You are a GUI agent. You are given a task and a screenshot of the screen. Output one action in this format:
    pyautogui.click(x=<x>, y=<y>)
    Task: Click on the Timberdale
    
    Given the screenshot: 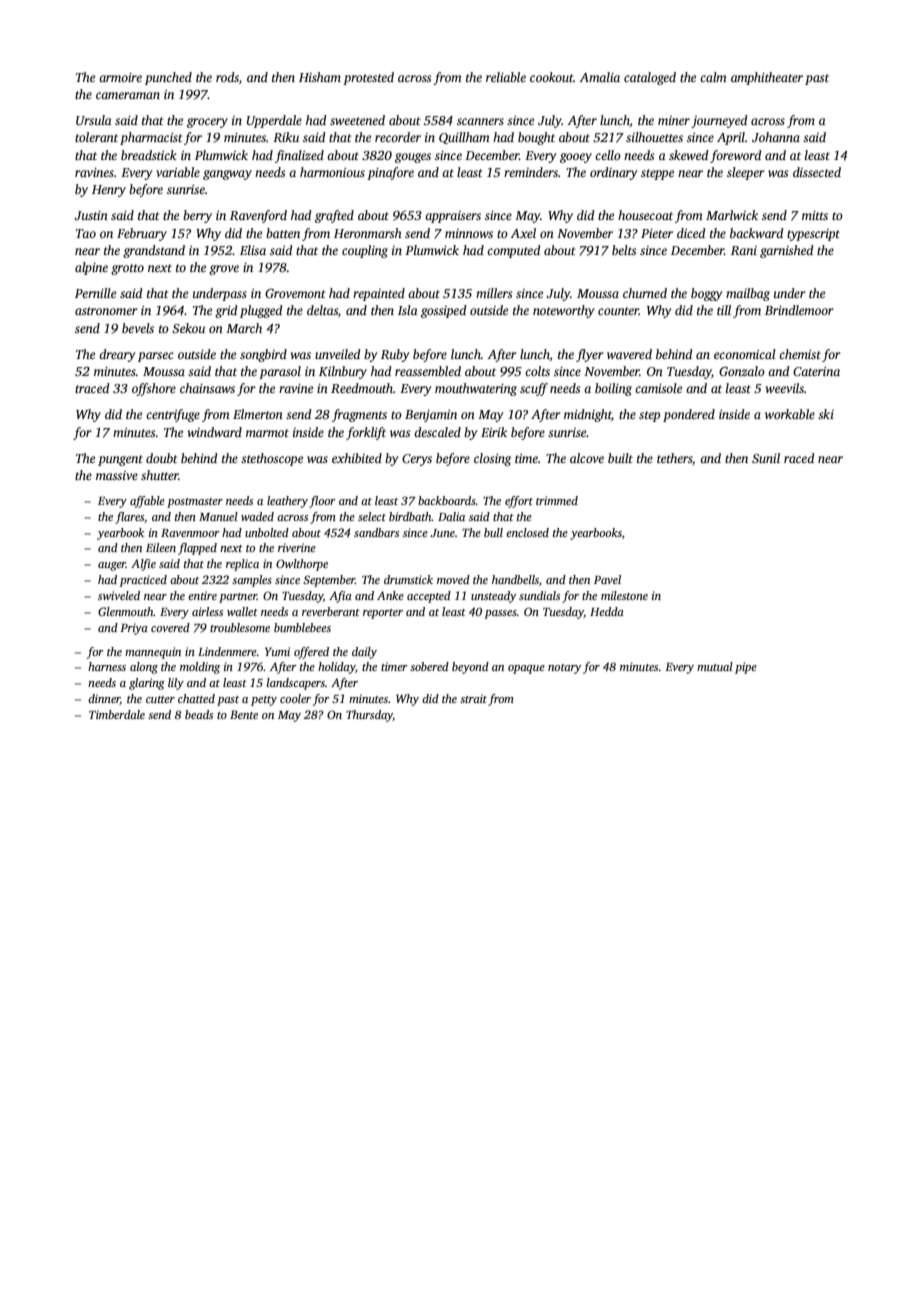 What is the action you would take?
    pyautogui.click(x=117, y=714)
